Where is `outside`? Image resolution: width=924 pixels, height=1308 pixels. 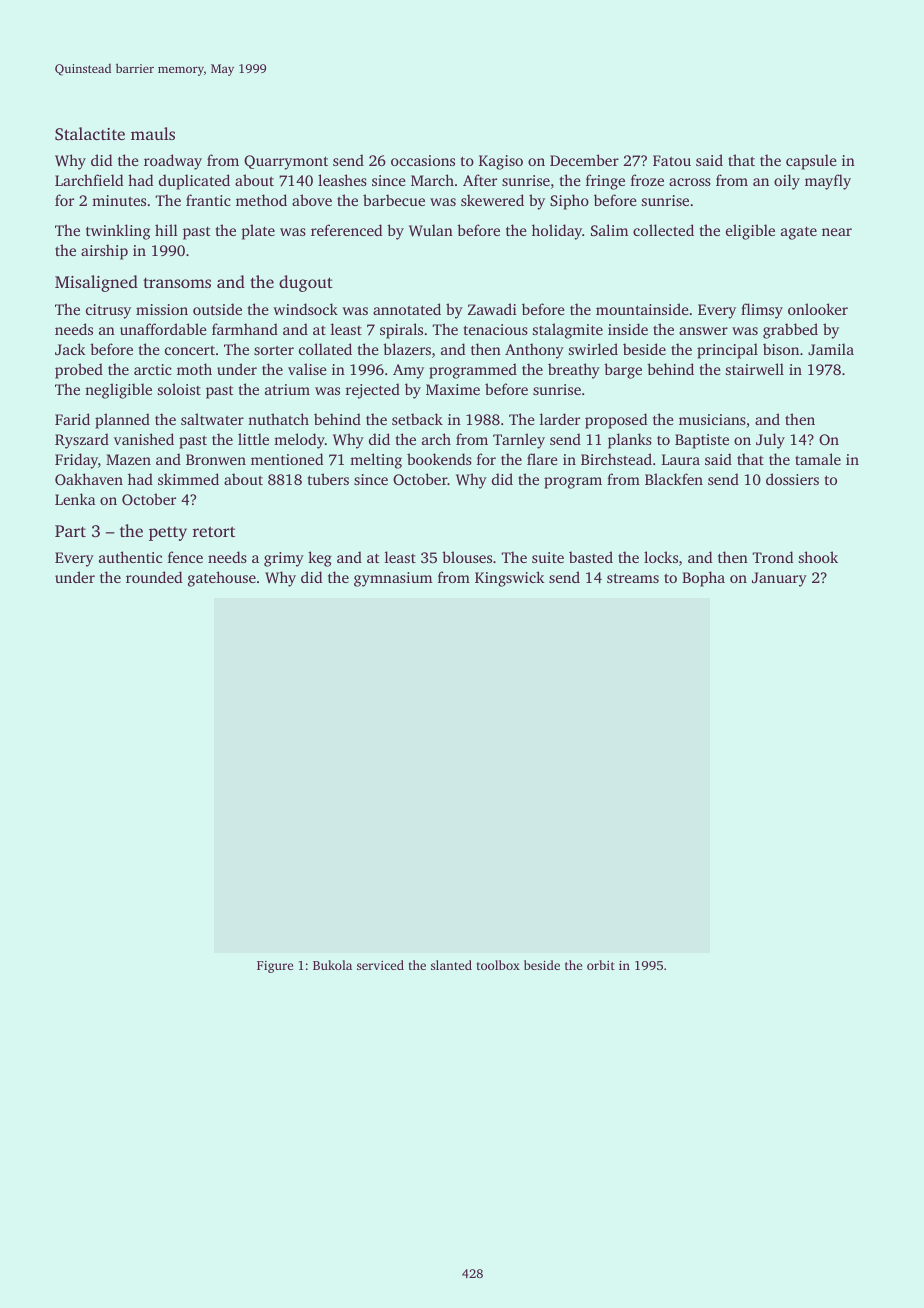 outside is located at coordinates (217, 309).
